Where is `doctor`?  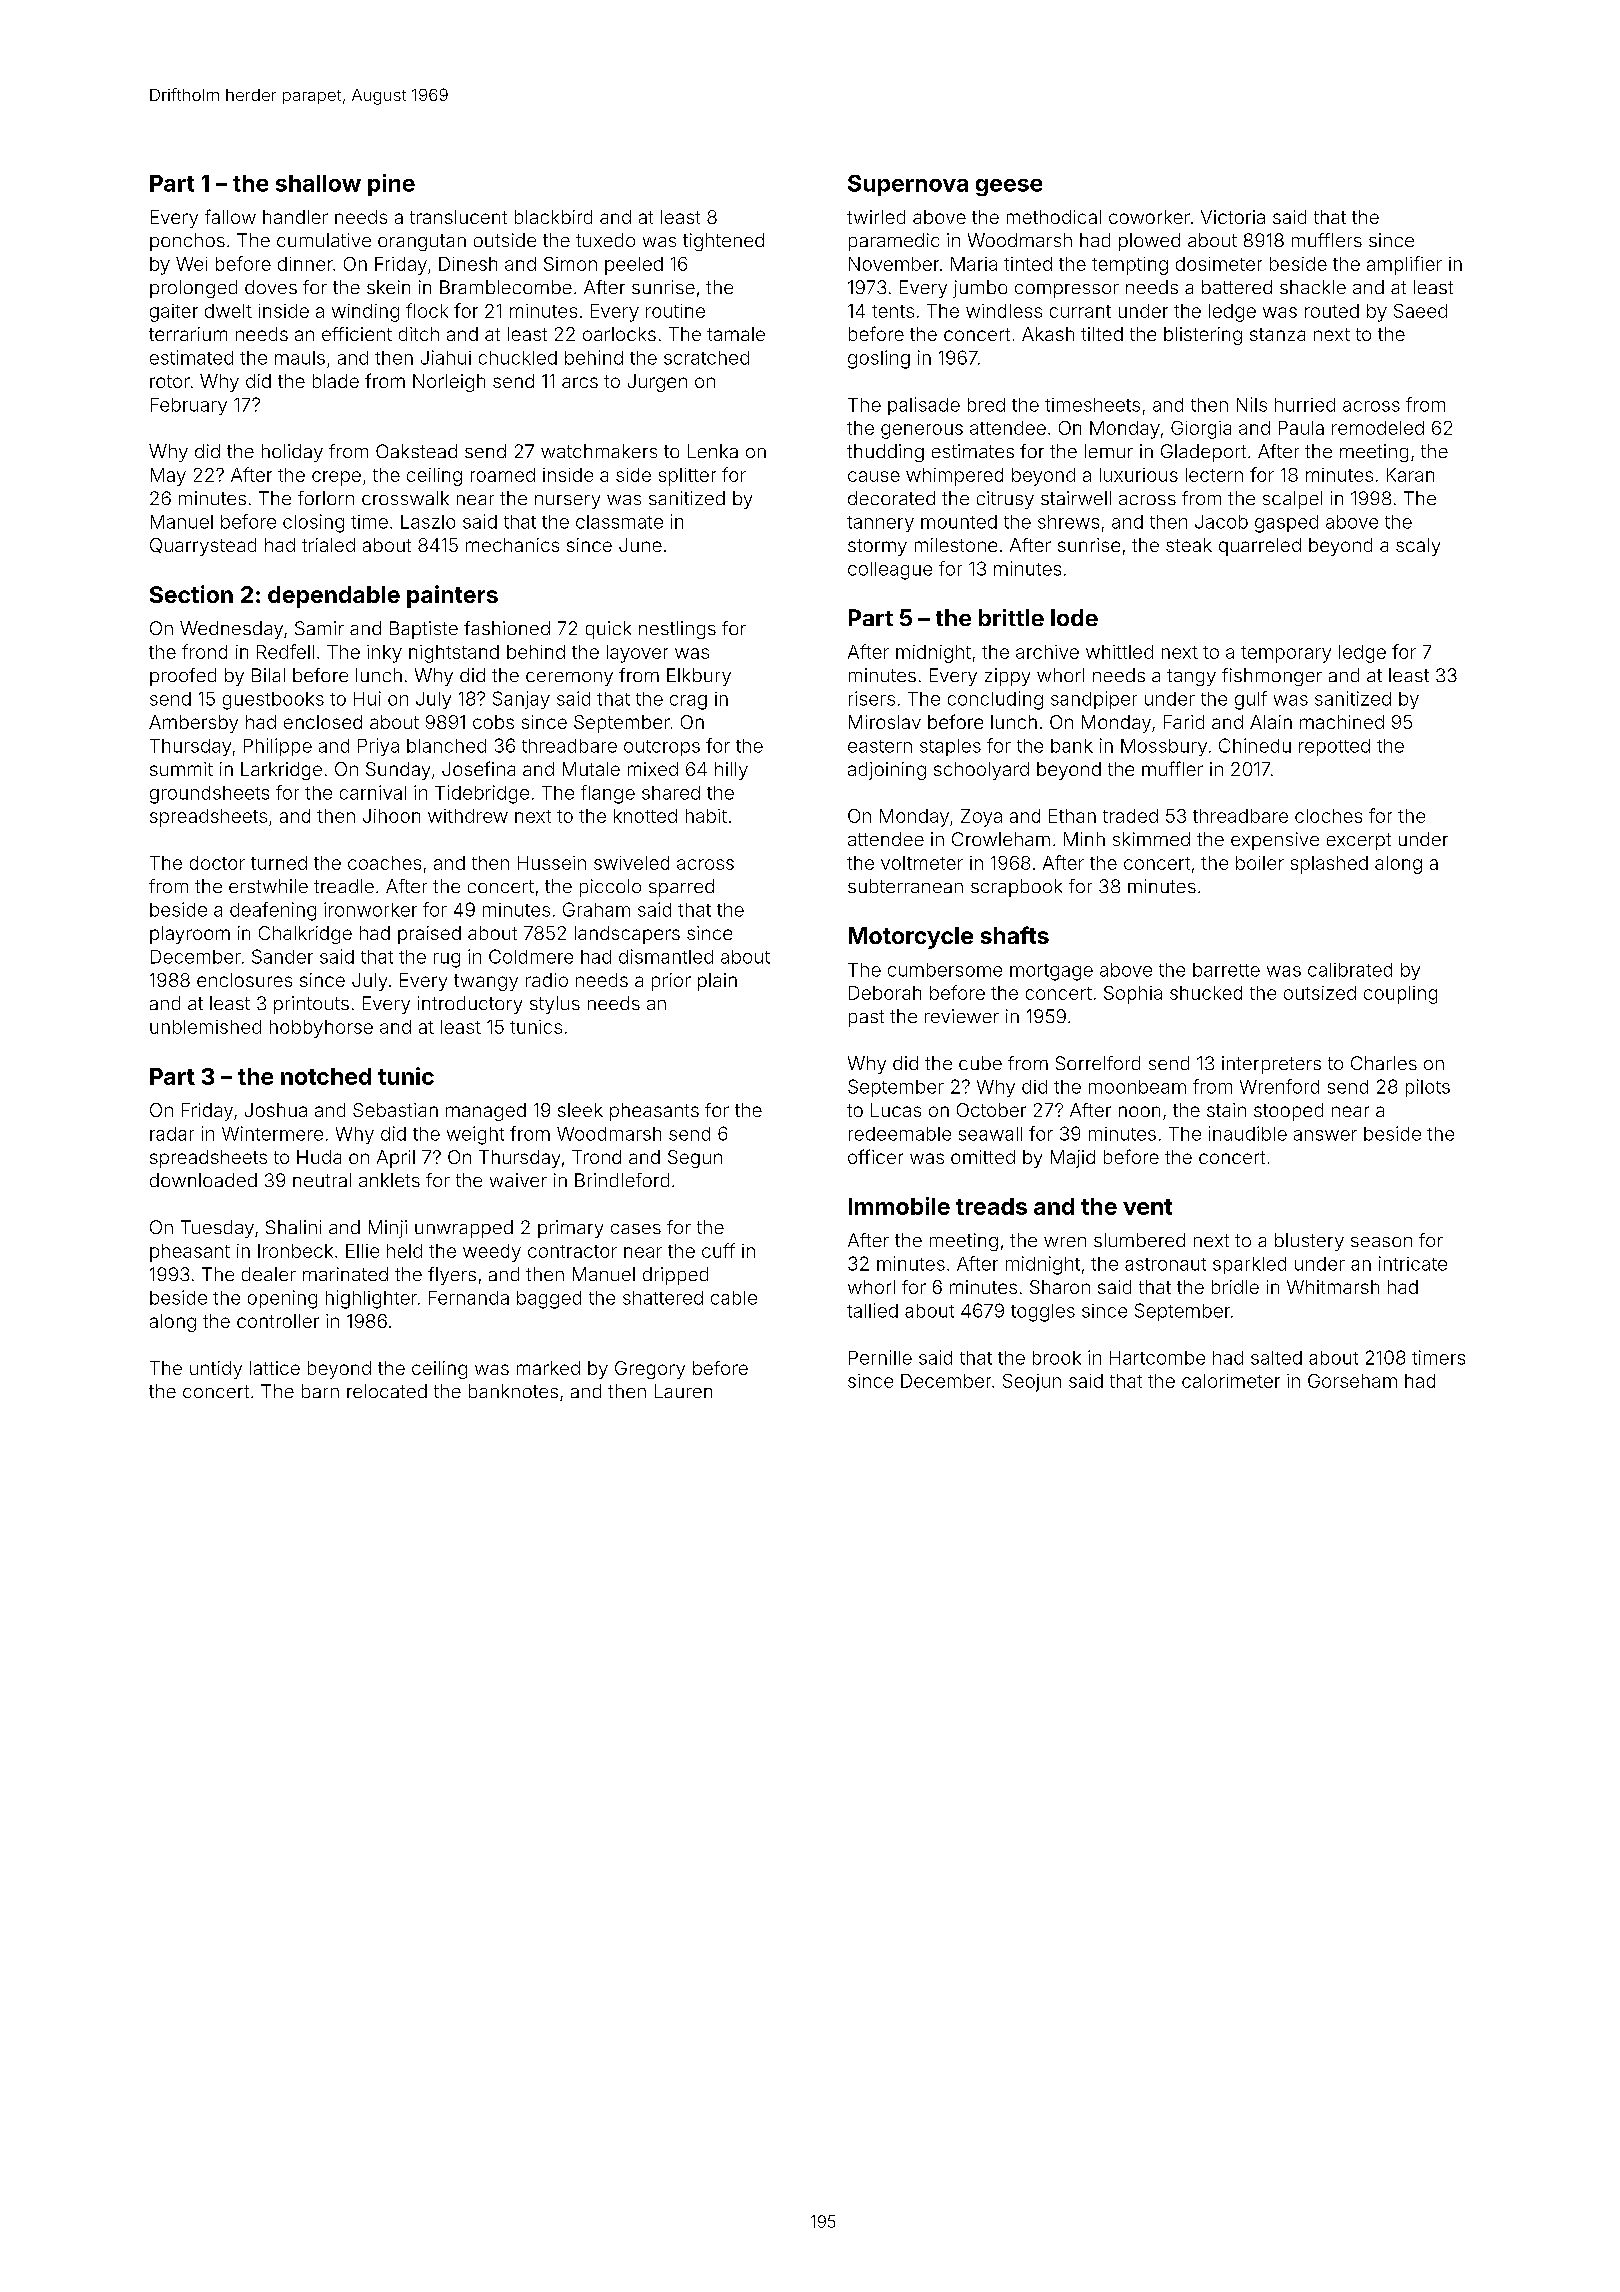
doctor is located at coordinates (217, 863).
